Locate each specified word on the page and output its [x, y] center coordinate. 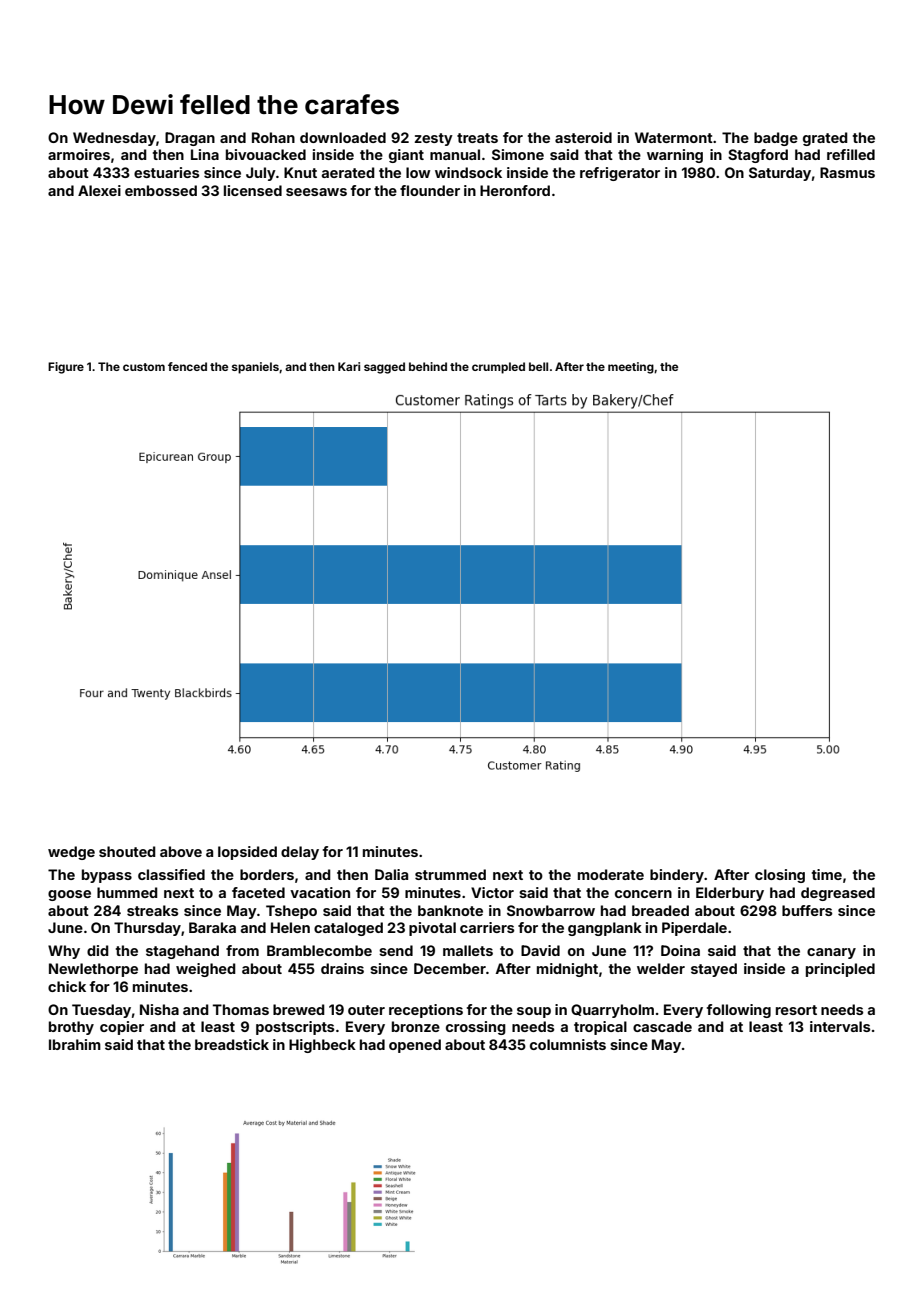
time [827, 874]
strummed [450, 874]
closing [780, 876]
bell [538, 366]
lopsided [247, 853]
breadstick [232, 1044]
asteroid [583, 137]
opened [415, 1046]
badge [776, 139]
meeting [631, 368]
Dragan [190, 139]
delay [300, 853]
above [181, 851]
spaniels [255, 368]
